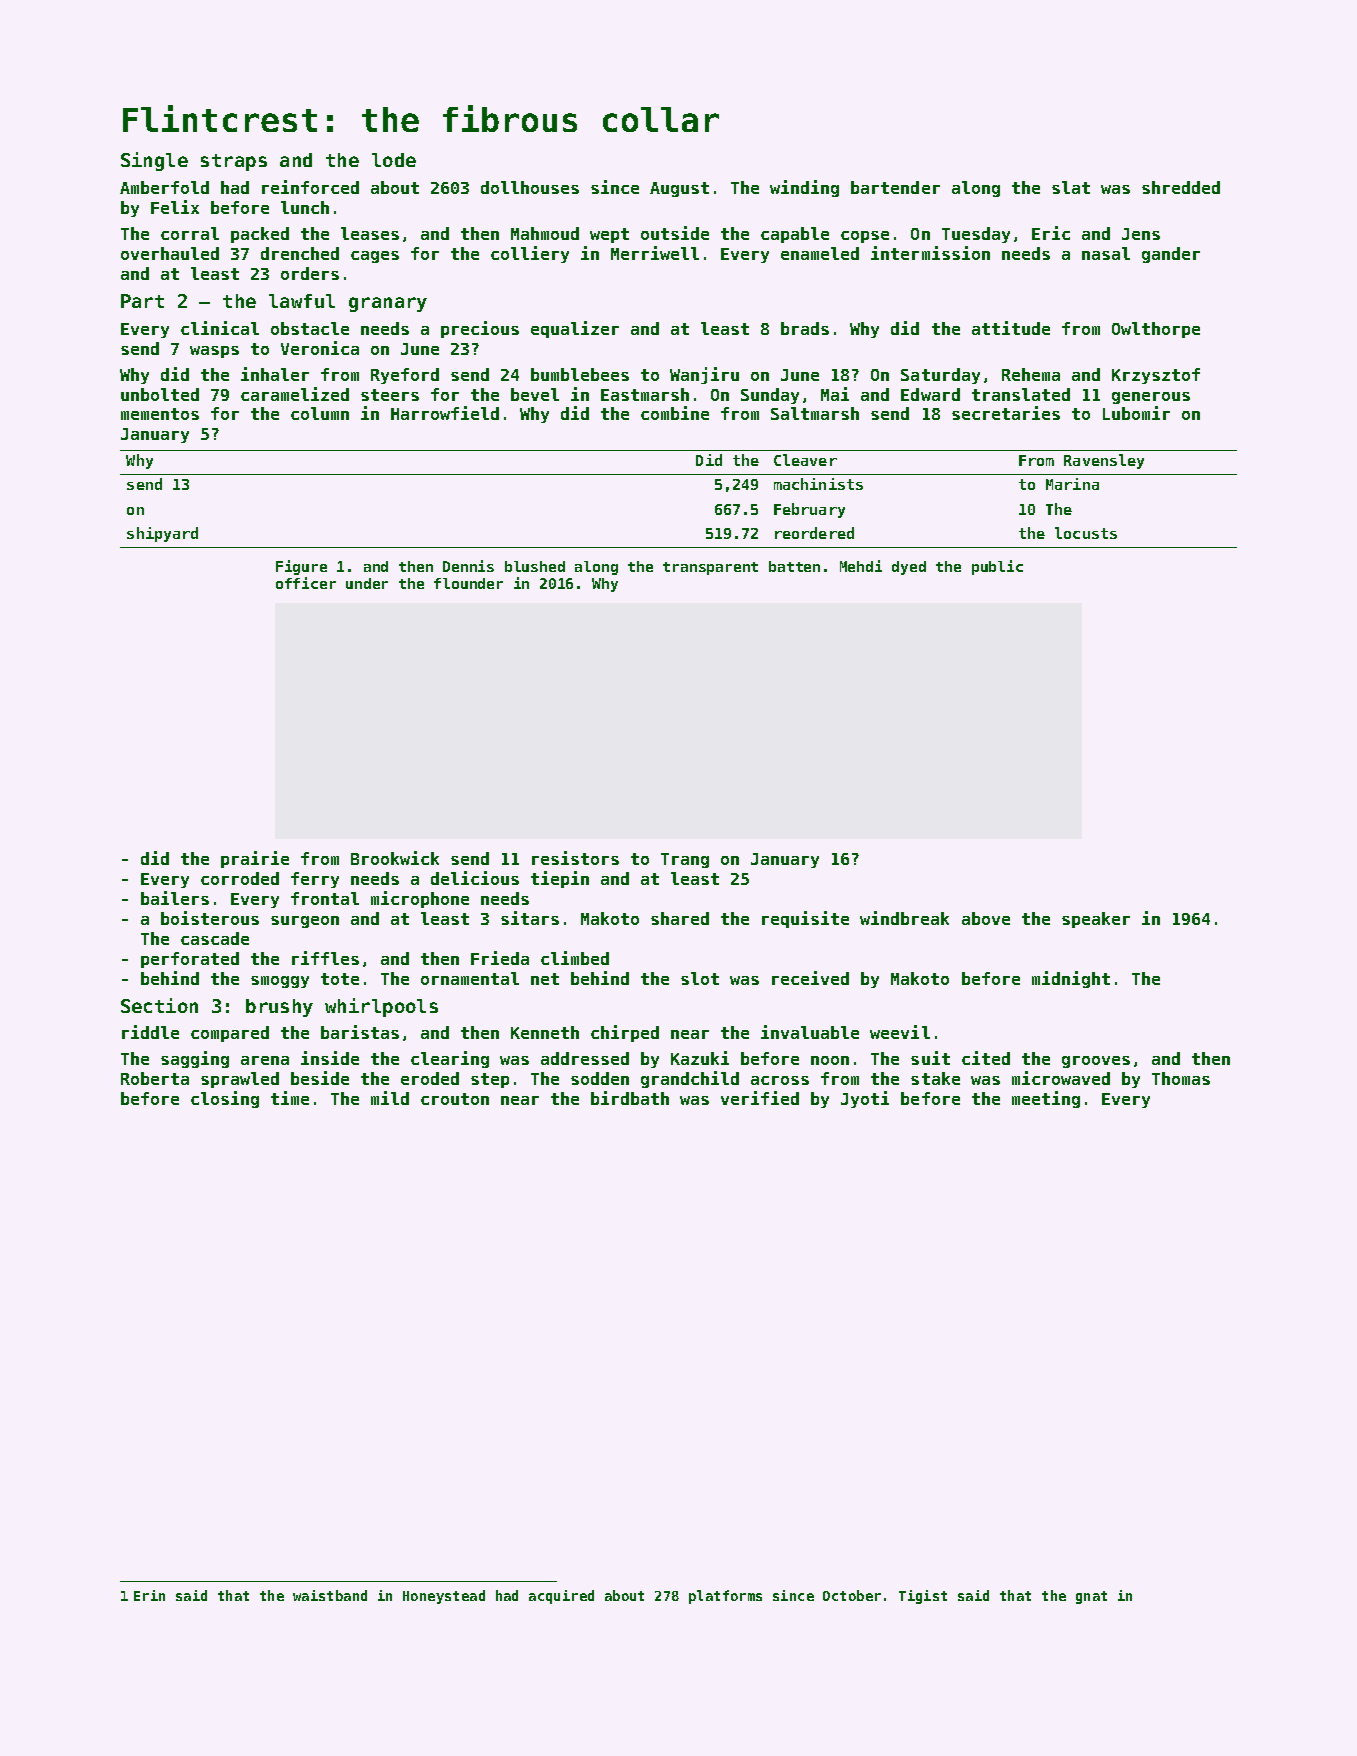 The height and width of the screenshot is (1756, 1357). I want to click on frontal, so click(325, 898).
